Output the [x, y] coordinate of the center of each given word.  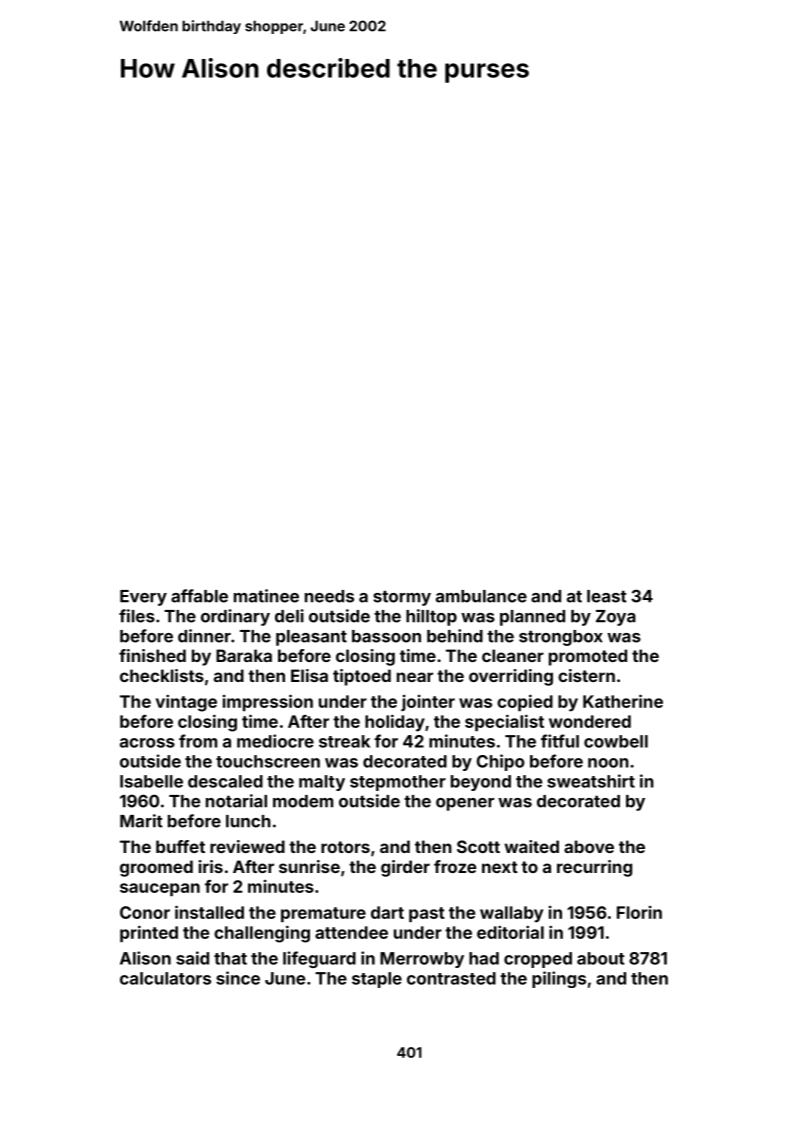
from [198, 741]
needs [329, 596]
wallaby [511, 914]
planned [532, 618]
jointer [428, 703]
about [601, 958]
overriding [511, 677]
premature [323, 914]
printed [149, 933]
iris [211, 866]
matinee [266, 596]
